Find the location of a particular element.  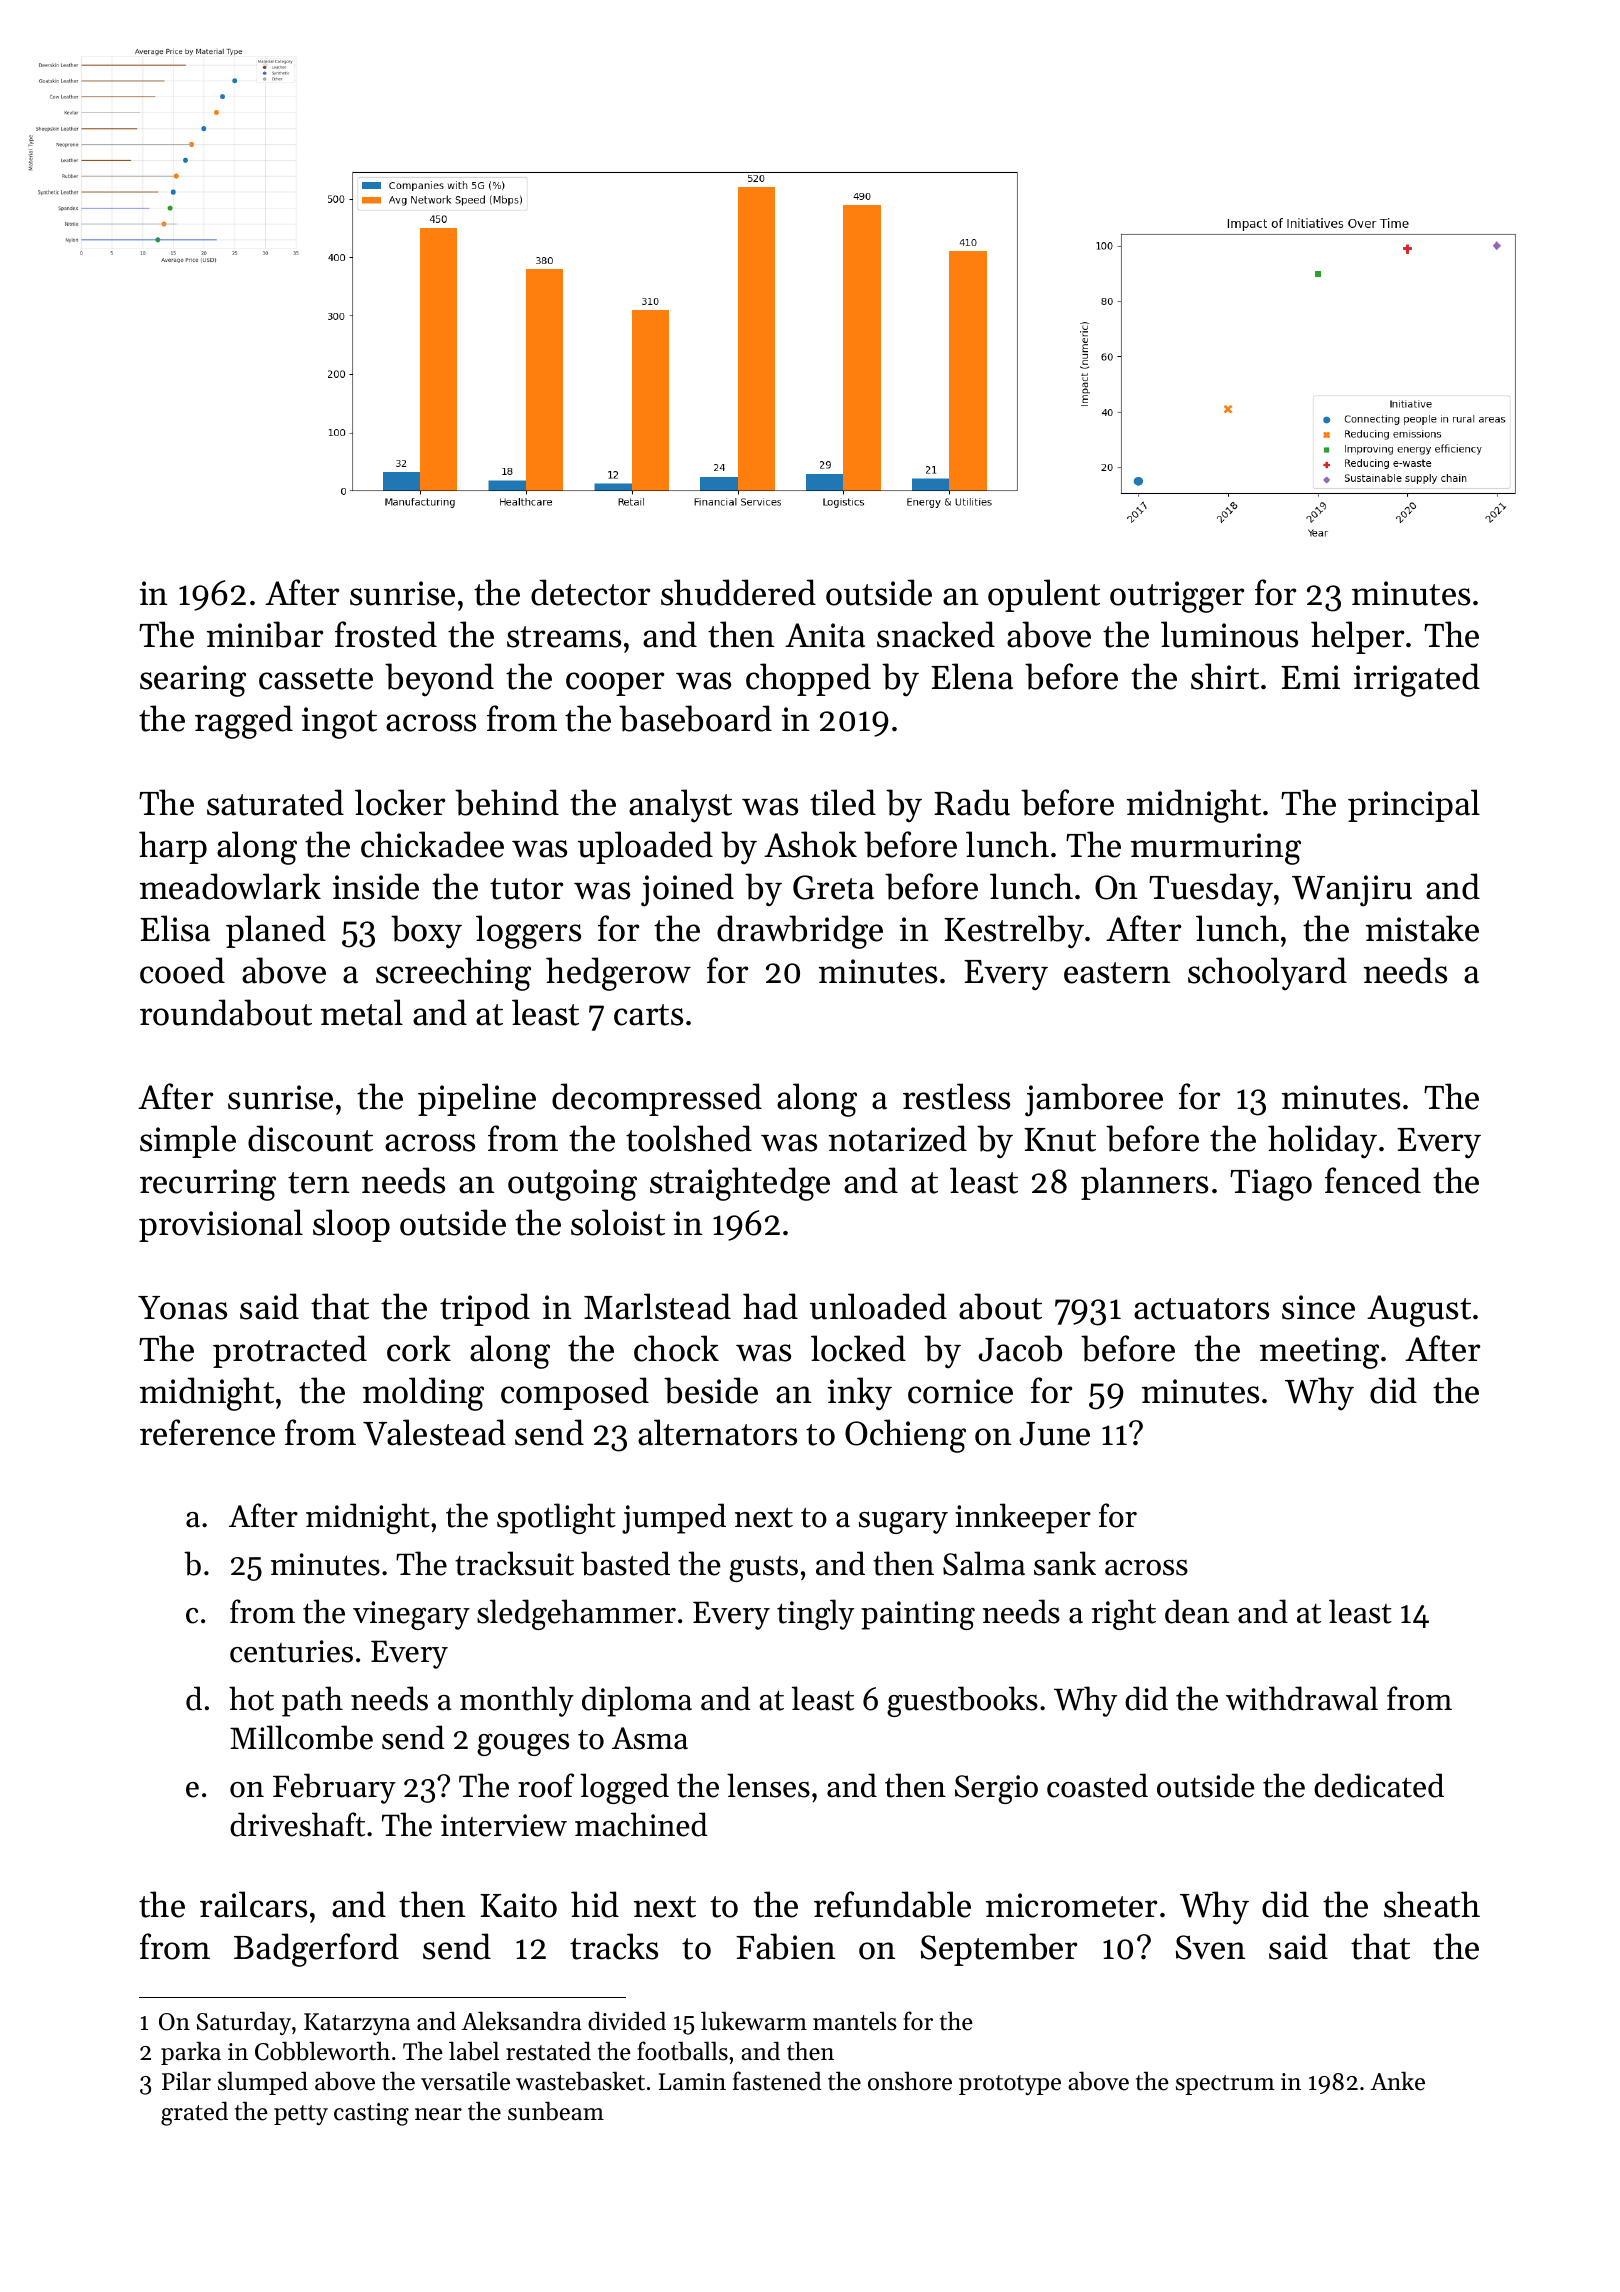

Kestrelby is located at coordinates (1014, 932).
